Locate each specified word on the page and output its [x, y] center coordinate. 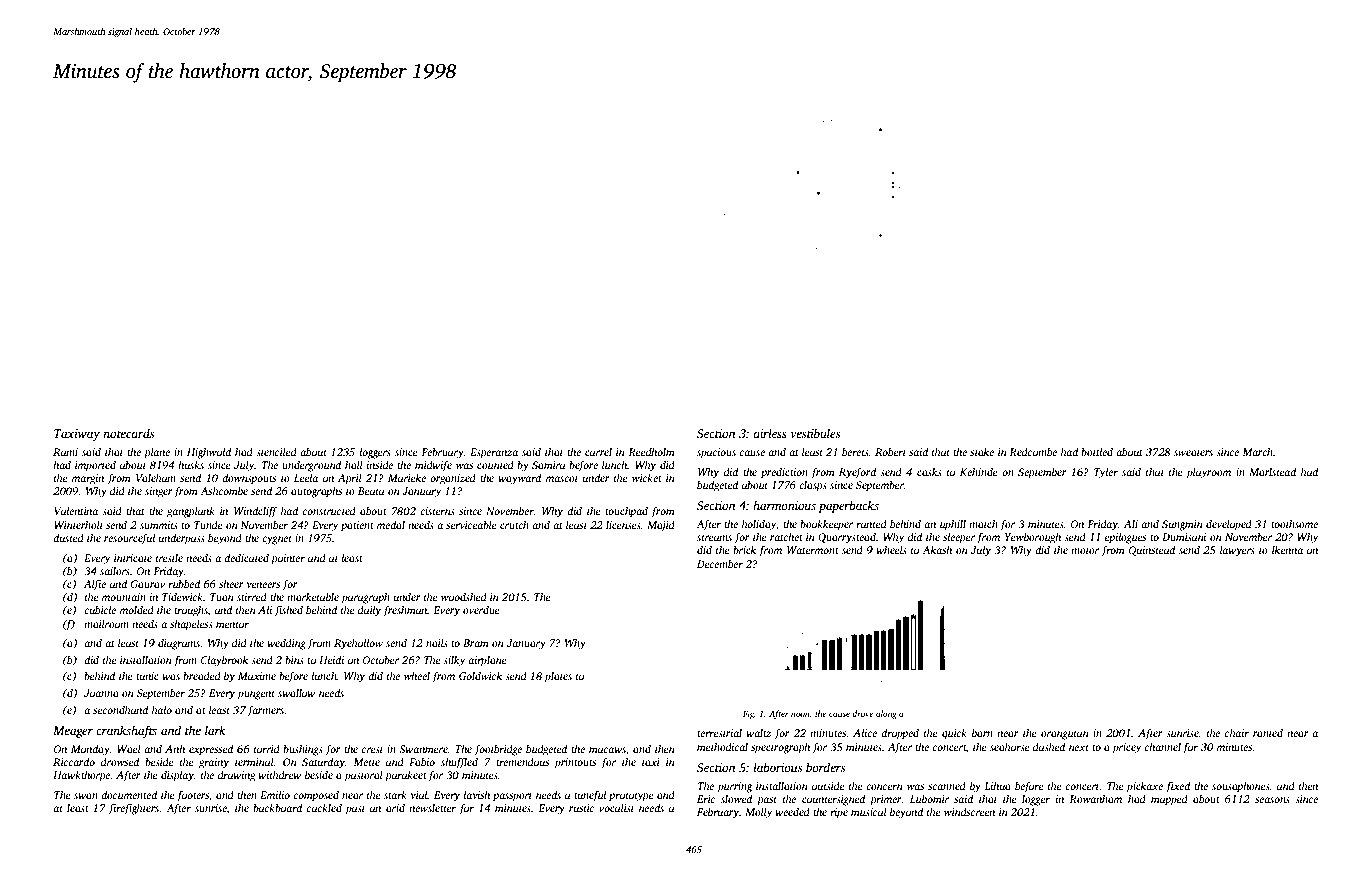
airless [770, 433]
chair [1237, 733]
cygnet [277, 540]
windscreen [969, 812]
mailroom [106, 624]
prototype [631, 797]
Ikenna [1287, 550]
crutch [514, 524]
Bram [476, 643]
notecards [128, 433]
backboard [277, 807]
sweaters [1193, 452]
